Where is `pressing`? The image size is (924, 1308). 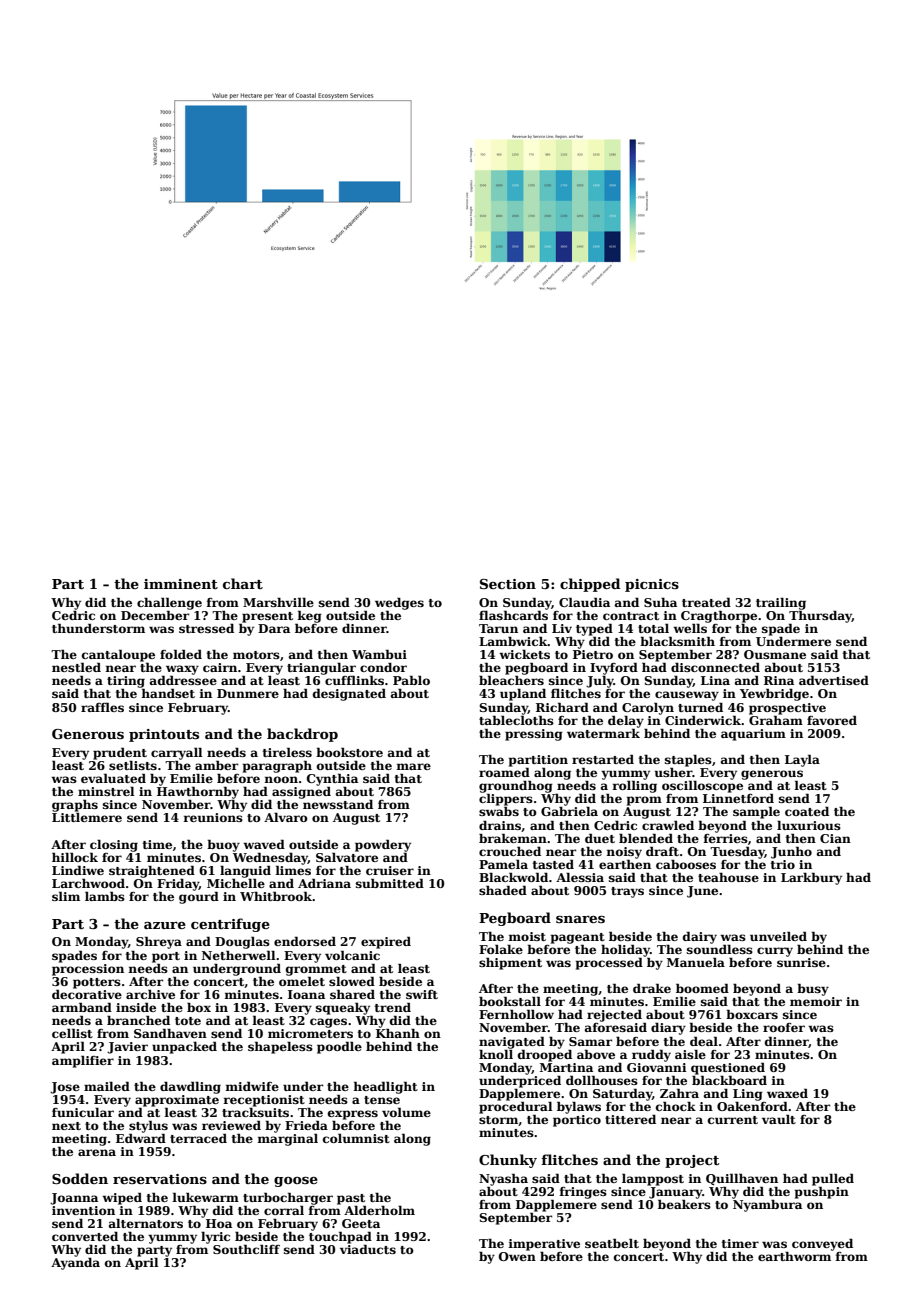
pressing is located at coordinates (534, 735).
